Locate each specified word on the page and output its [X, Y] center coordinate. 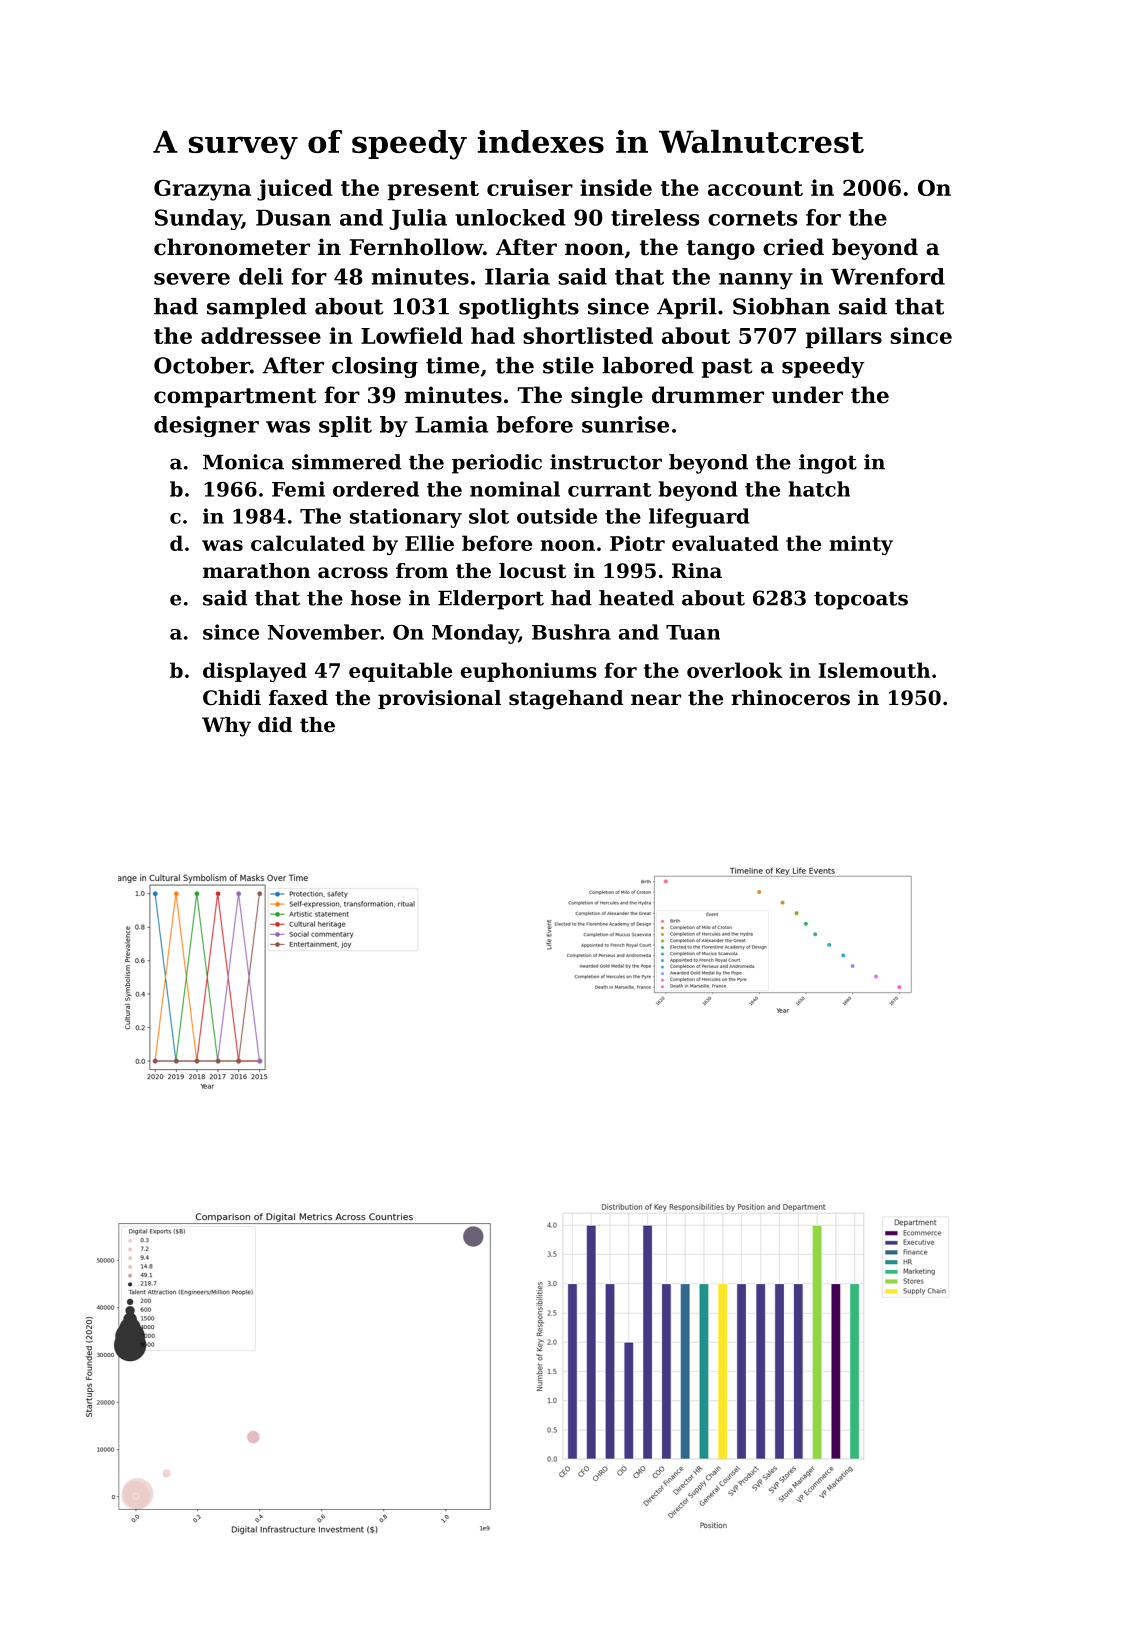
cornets [752, 218]
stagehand [566, 700]
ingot [828, 464]
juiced [295, 190]
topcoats [861, 600]
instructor [606, 462]
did [275, 725]
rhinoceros [790, 698]
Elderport [491, 600]
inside [616, 187]
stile [568, 365]
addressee [261, 335]
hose [376, 598]
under [807, 395]
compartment [235, 398]
